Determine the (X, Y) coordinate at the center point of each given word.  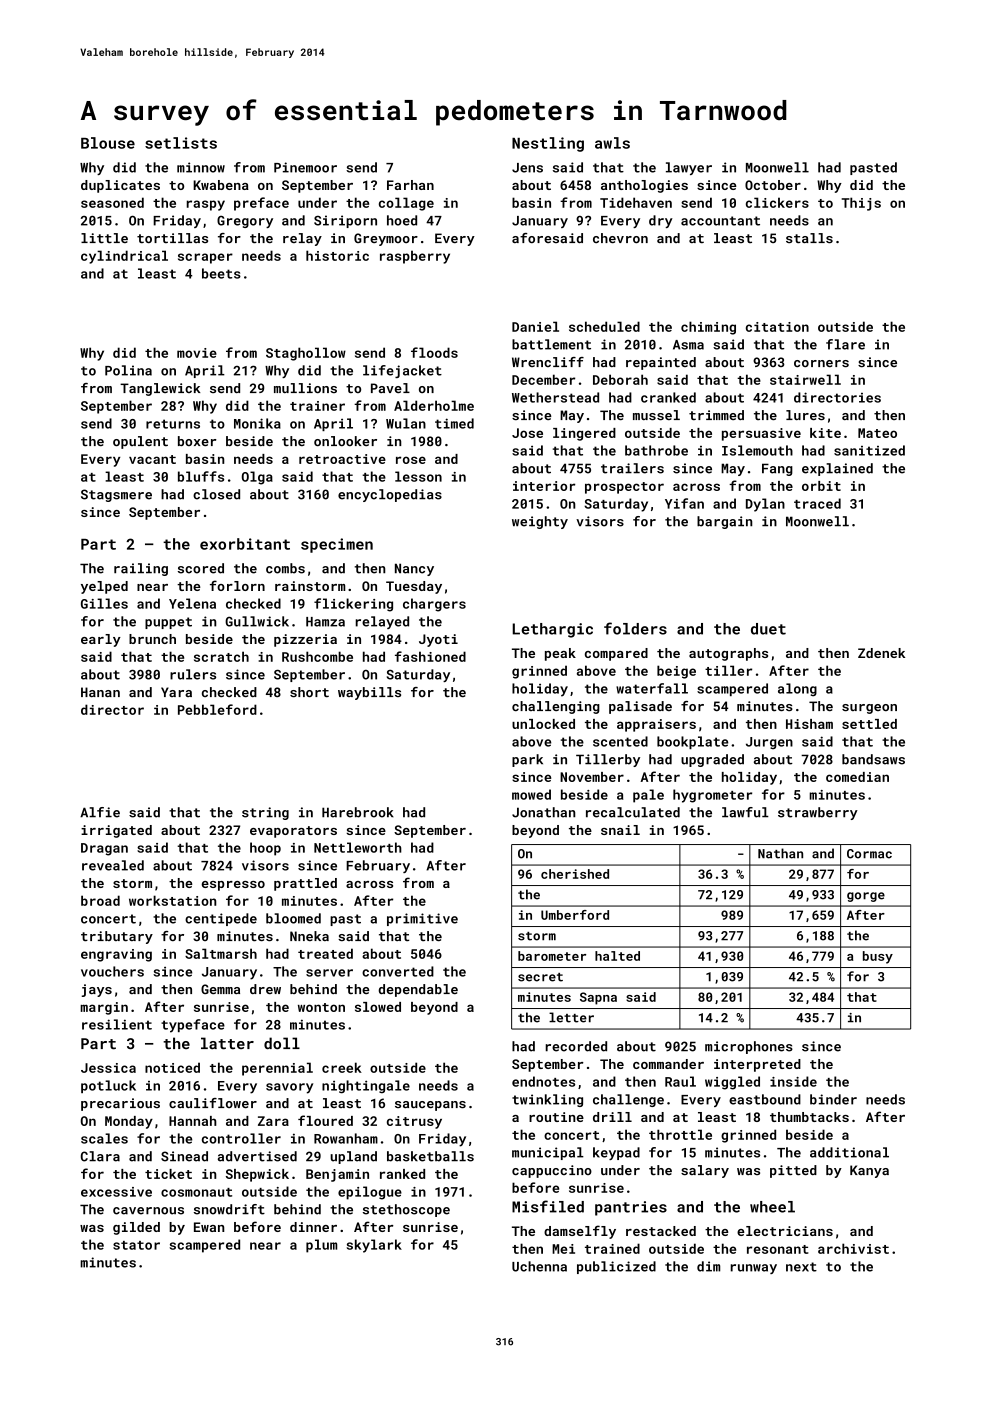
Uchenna (539, 1266)
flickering (353, 605)
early (101, 640)
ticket (168, 1174)
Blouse (108, 143)
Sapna (598, 998)
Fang (777, 469)
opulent (140, 442)
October (773, 185)
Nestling (548, 144)
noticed (172, 1067)
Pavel (390, 388)
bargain (724, 522)
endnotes (543, 1081)
